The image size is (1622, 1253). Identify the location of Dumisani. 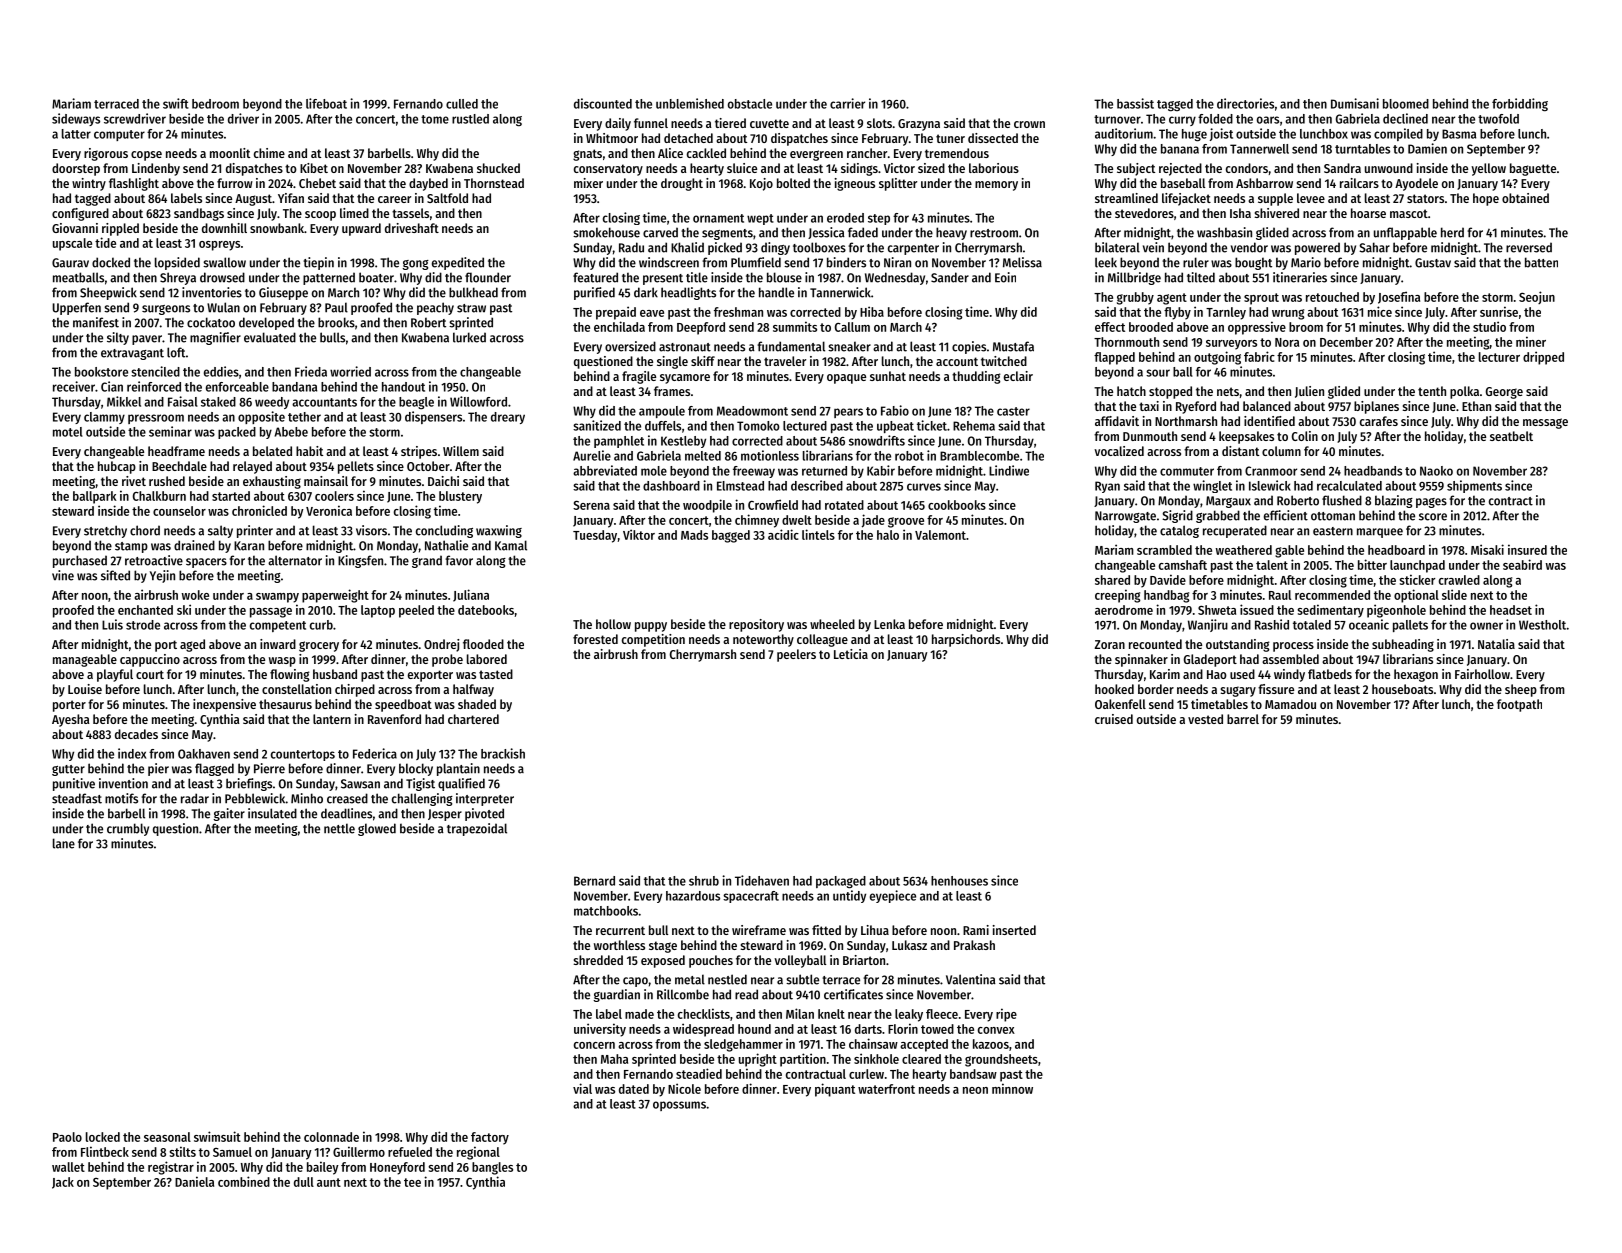
(1355, 103).
